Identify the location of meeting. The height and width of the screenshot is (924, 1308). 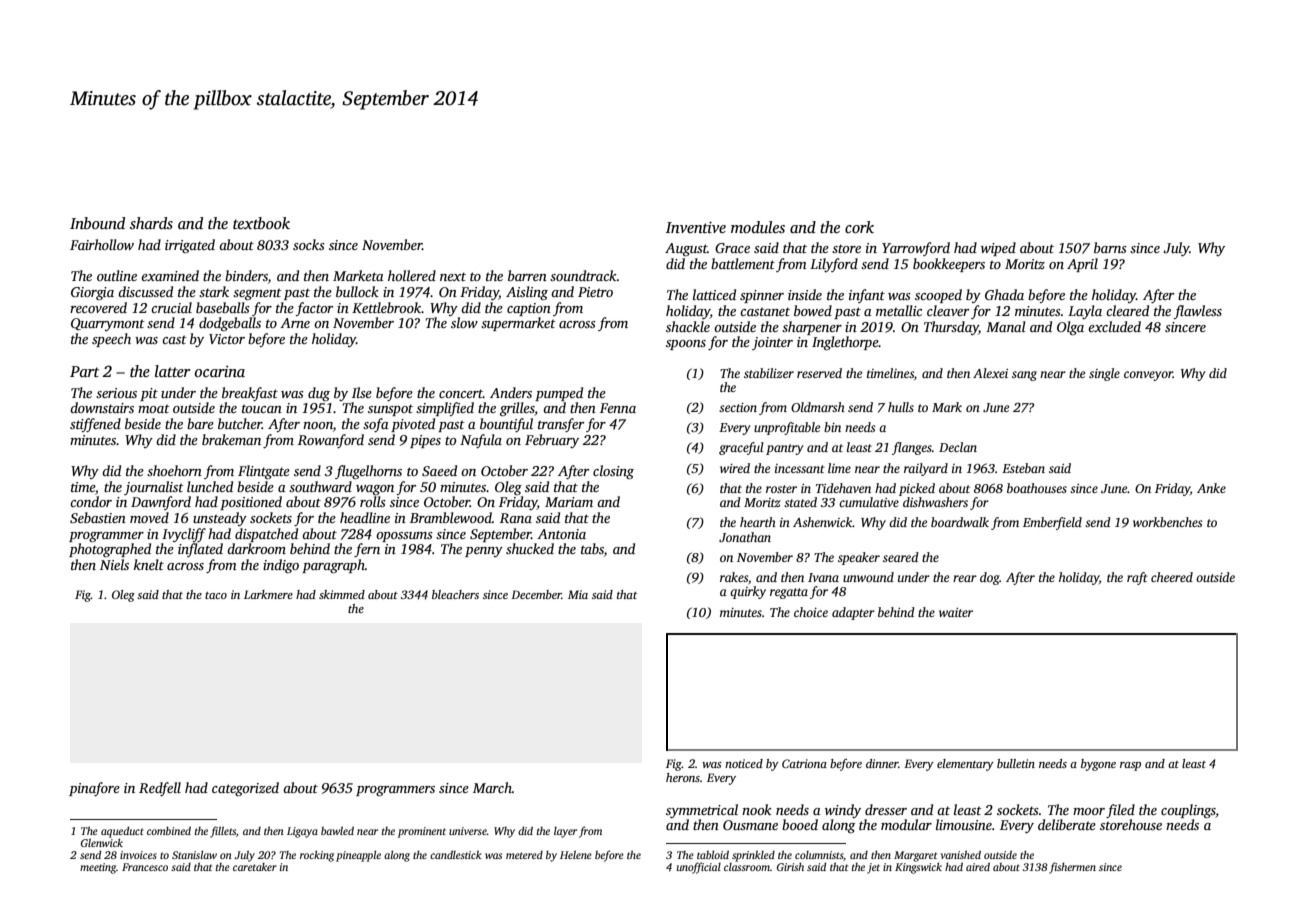
(98, 868).
